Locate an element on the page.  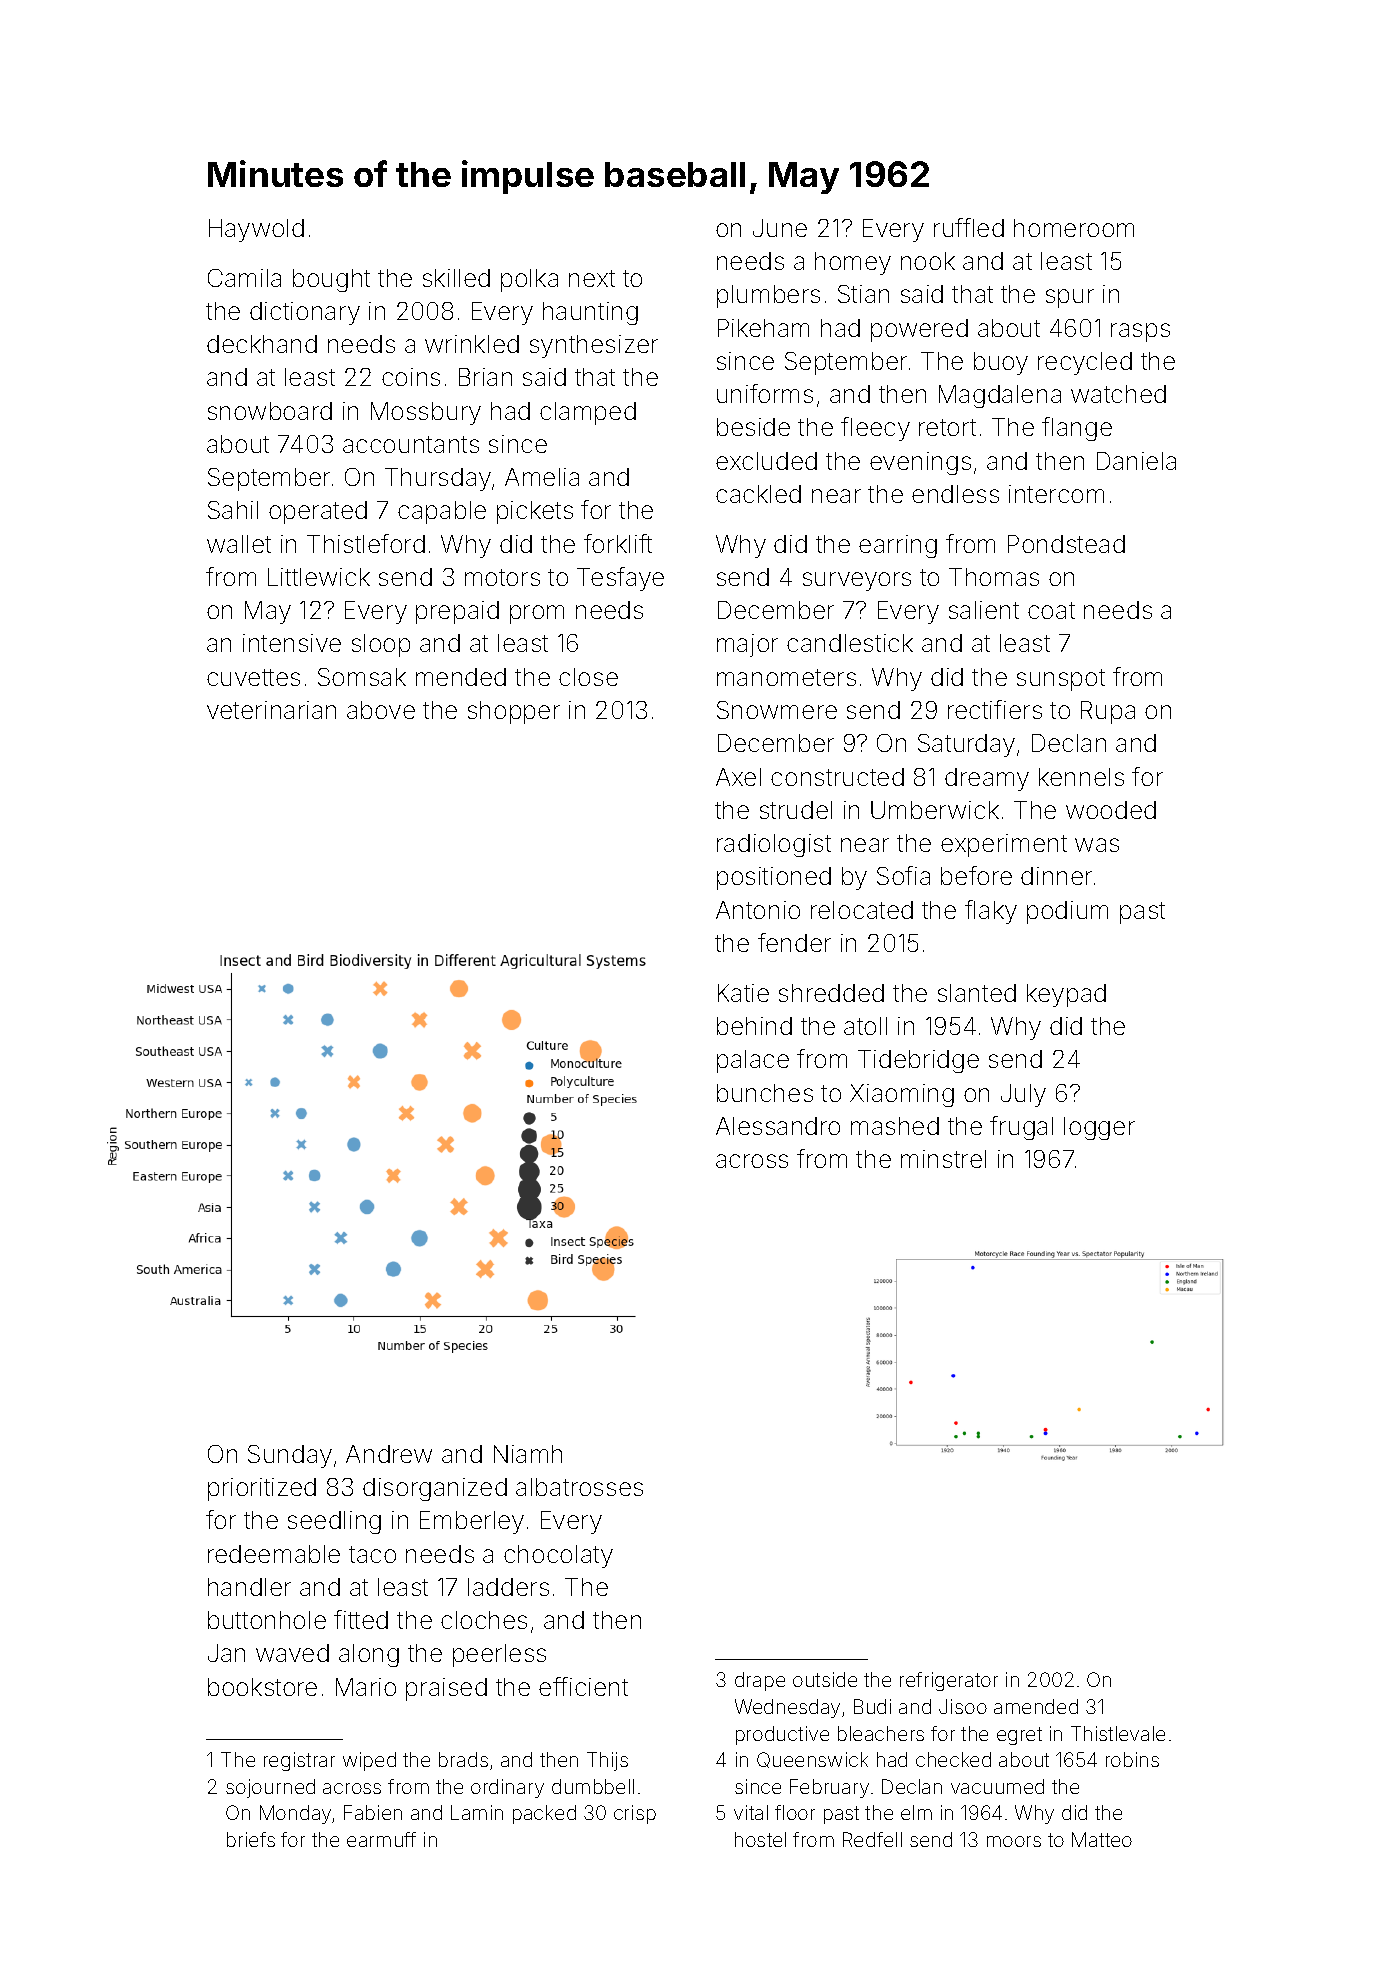
briefs is located at coordinates (251, 1839).
